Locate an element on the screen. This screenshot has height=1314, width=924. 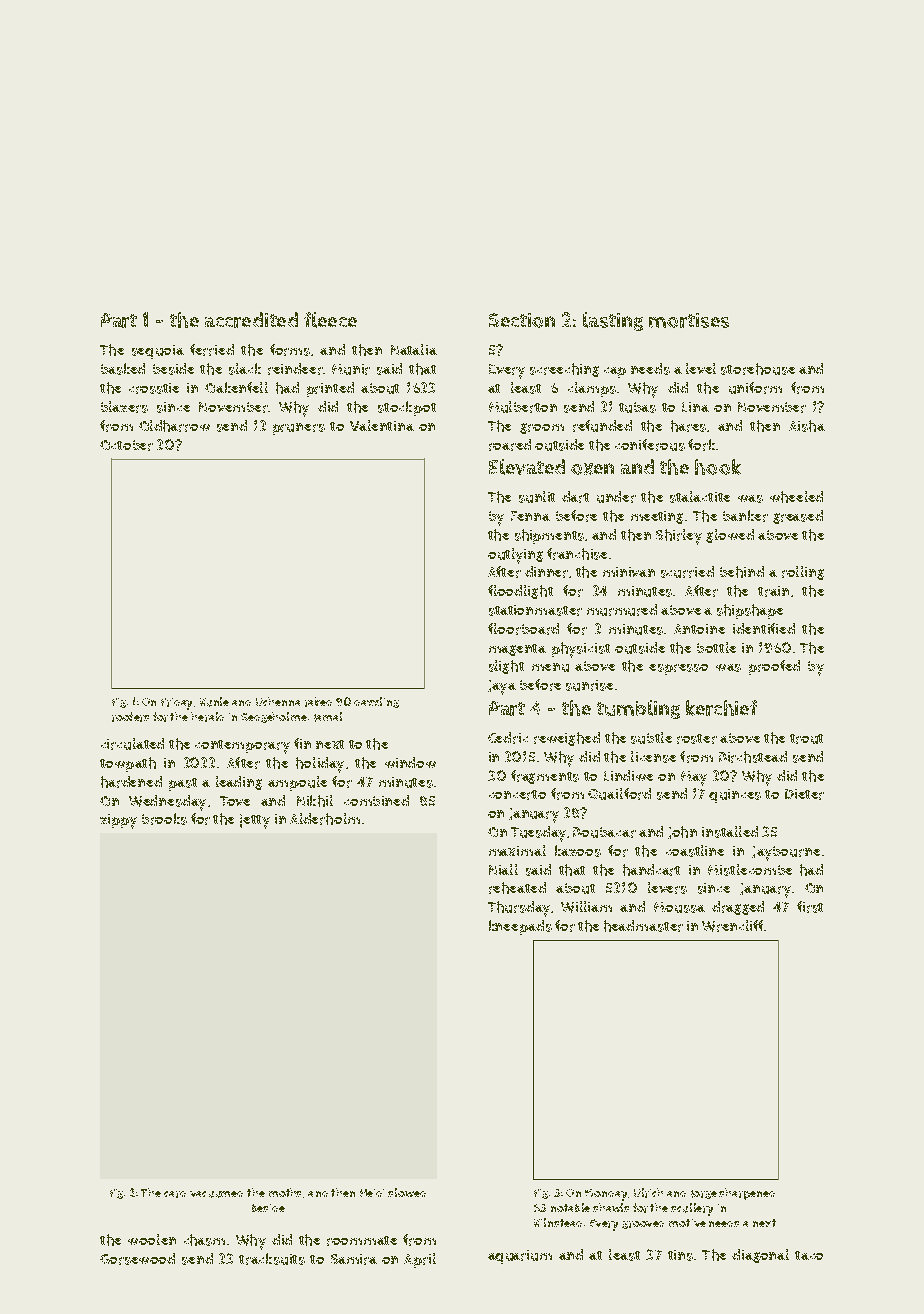
wheeled is located at coordinates (796, 497).
